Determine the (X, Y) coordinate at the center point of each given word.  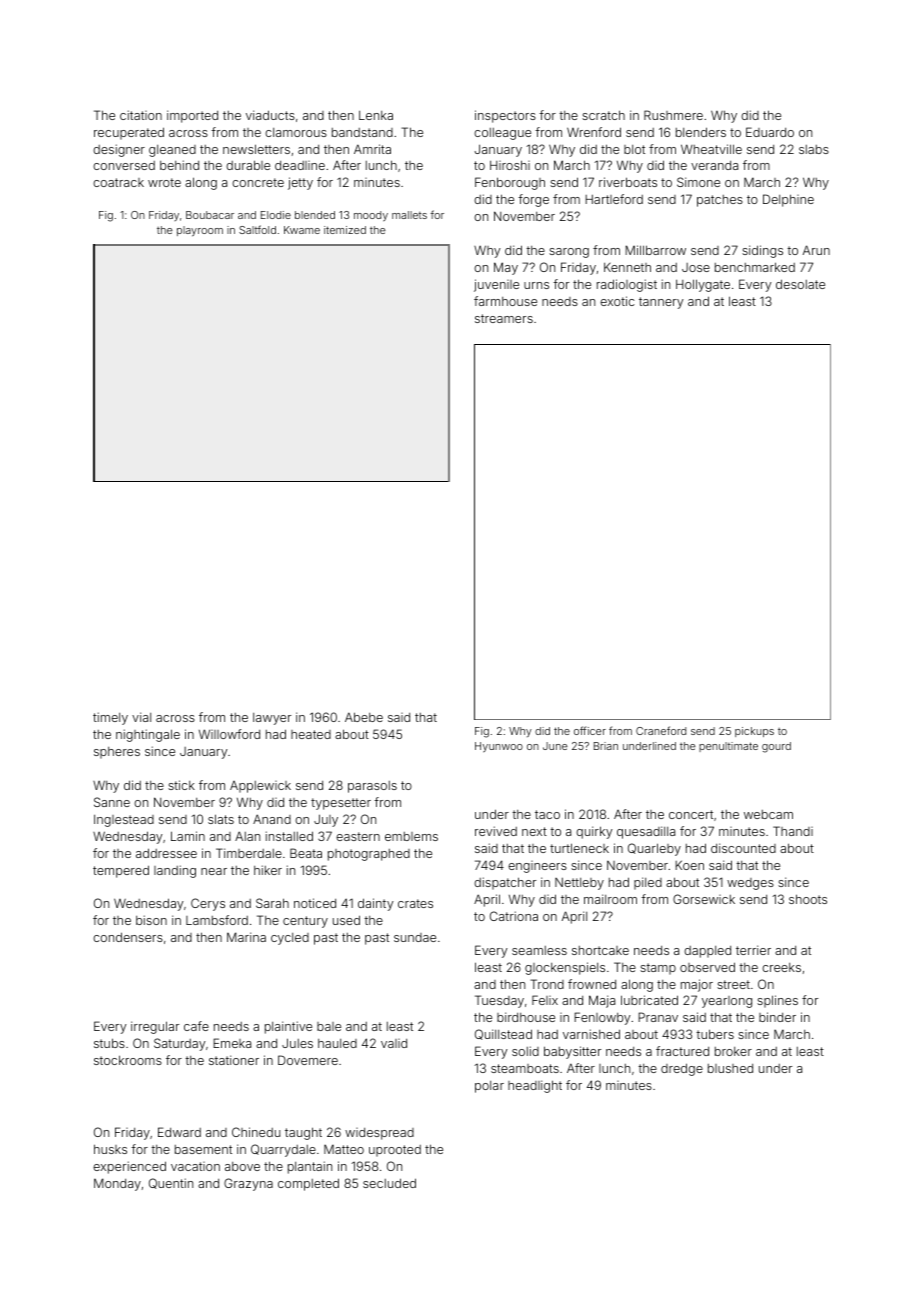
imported (192, 116)
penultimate (728, 747)
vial (141, 717)
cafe (196, 1026)
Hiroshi (510, 165)
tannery (661, 303)
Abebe (364, 717)
